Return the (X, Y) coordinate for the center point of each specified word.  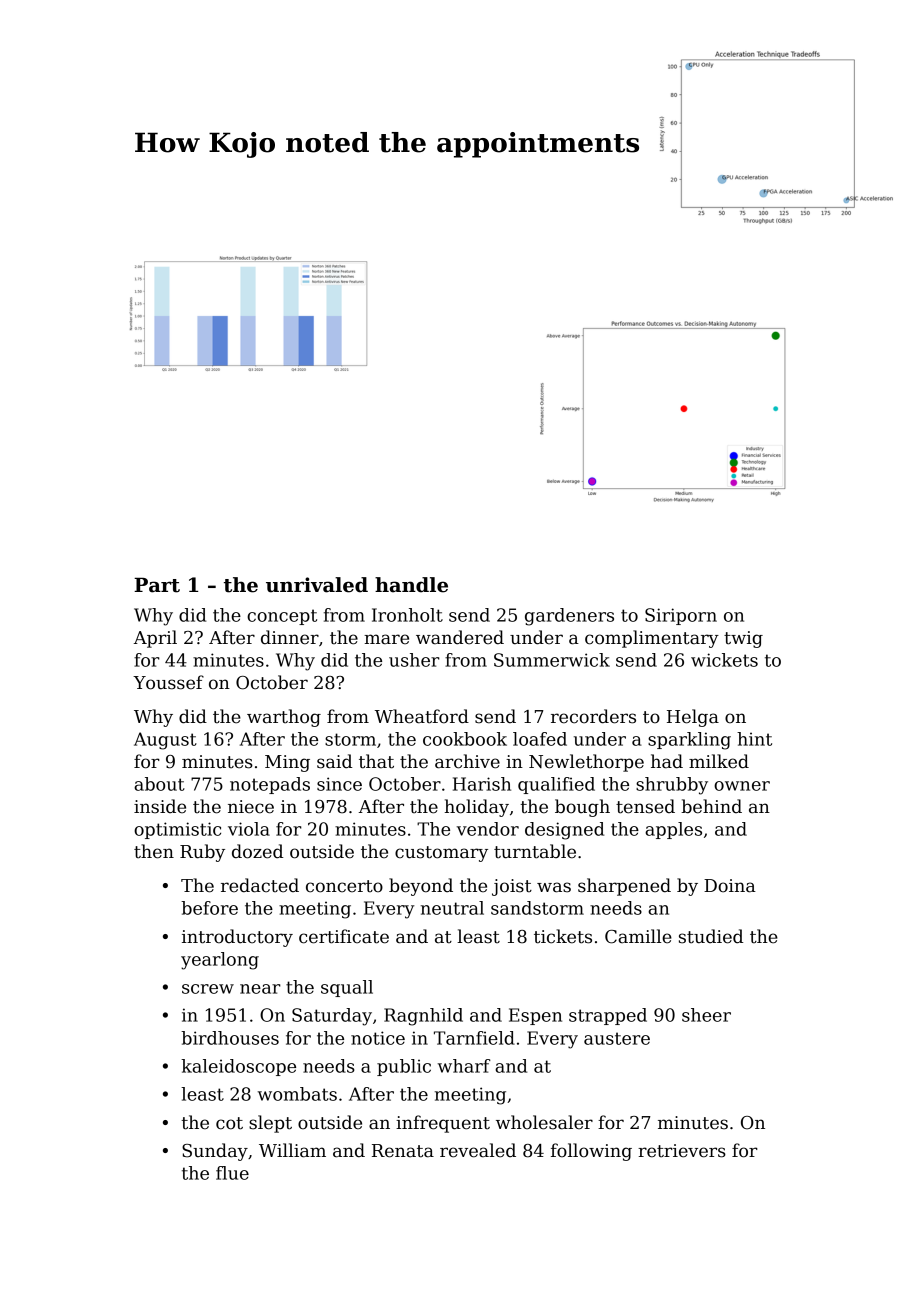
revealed (478, 1150)
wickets (724, 660)
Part (157, 585)
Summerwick (552, 660)
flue (232, 1173)
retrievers (682, 1151)
